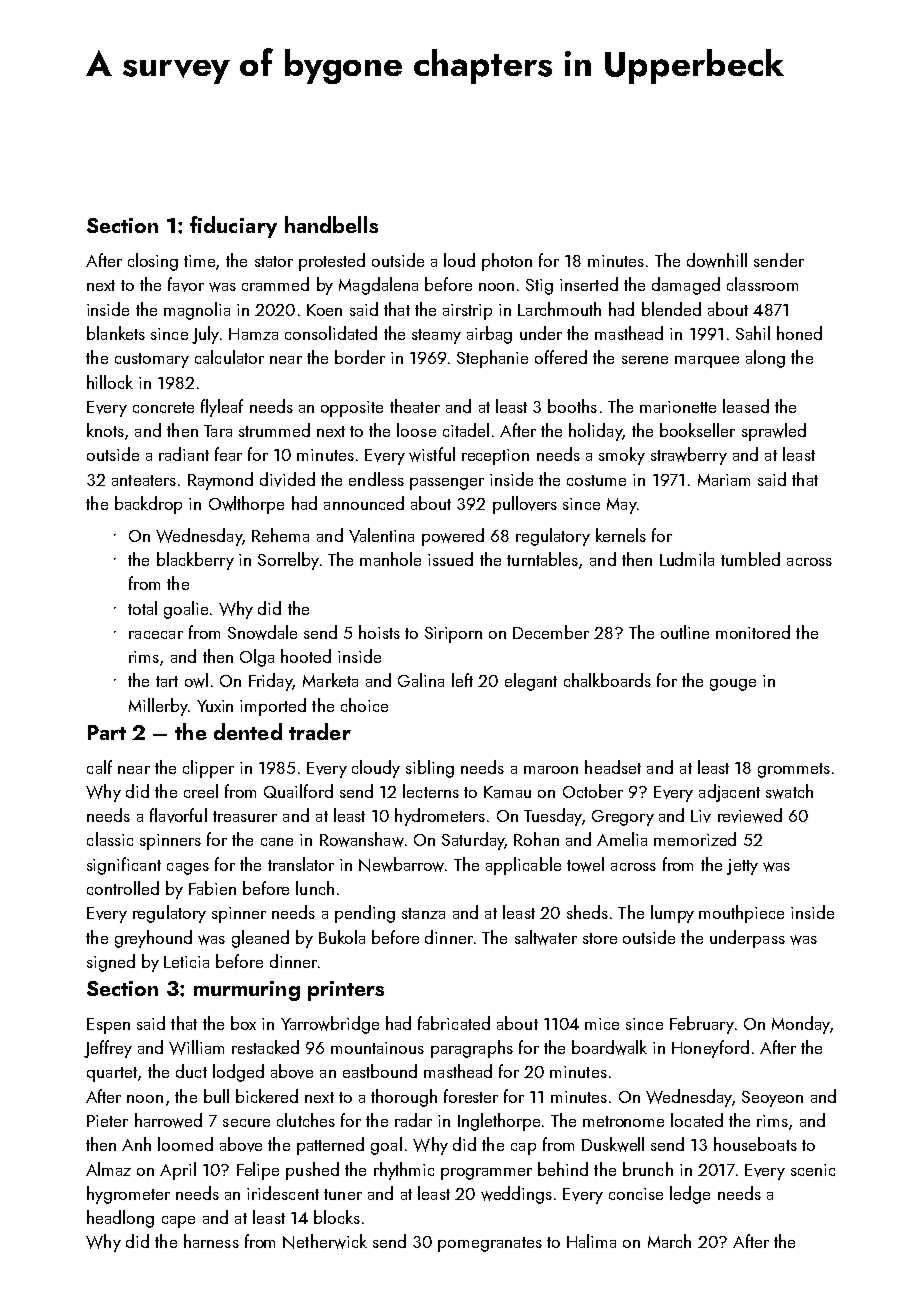  What do you see at coordinates (222, 408) in the screenshot?
I see `flyleaf` at bounding box center [222, 408].
